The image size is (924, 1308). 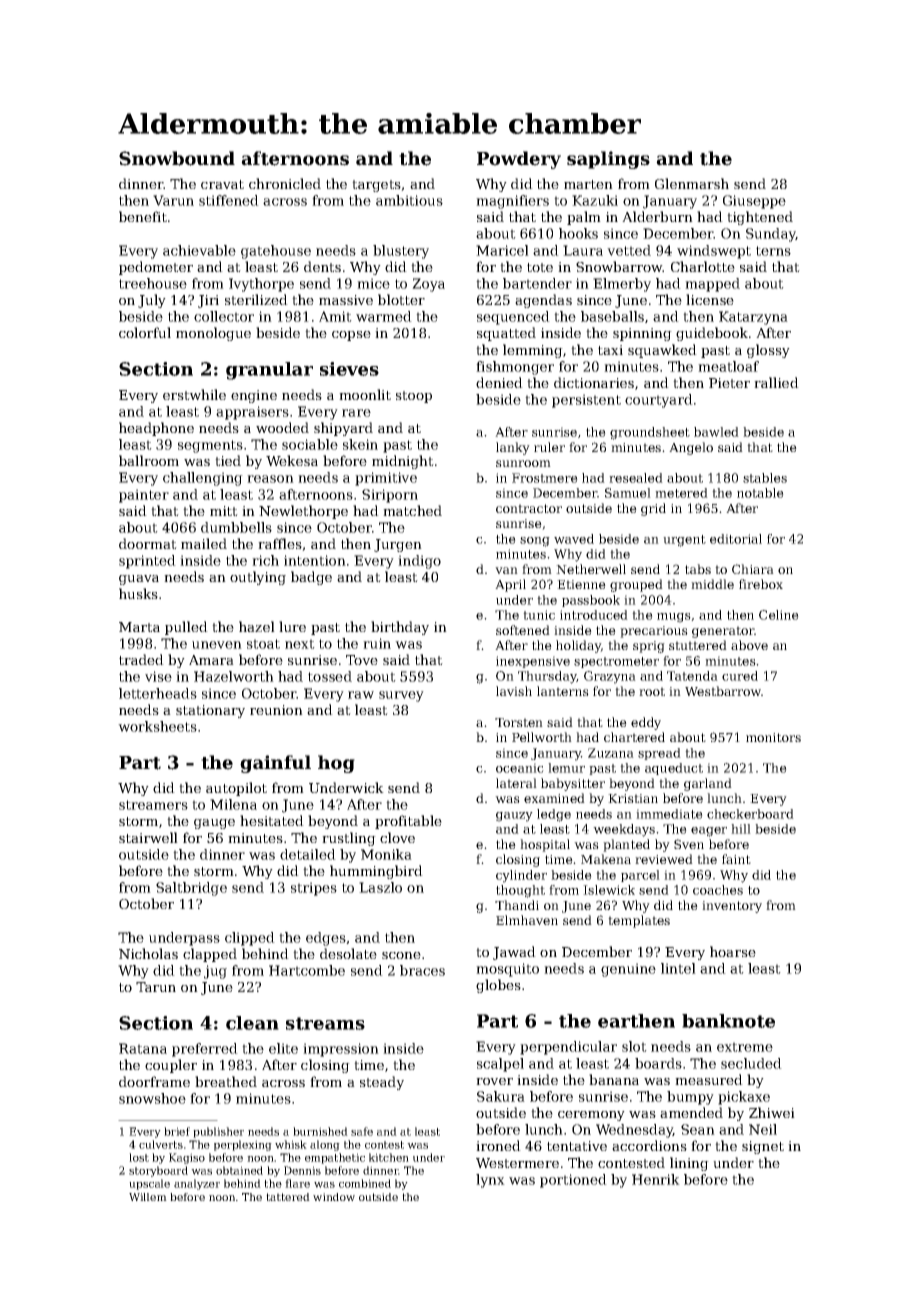 What do you see at coordinates (490, 1181) in the screenshot?
I see `lynx` at bounding box center [490, 1181].
